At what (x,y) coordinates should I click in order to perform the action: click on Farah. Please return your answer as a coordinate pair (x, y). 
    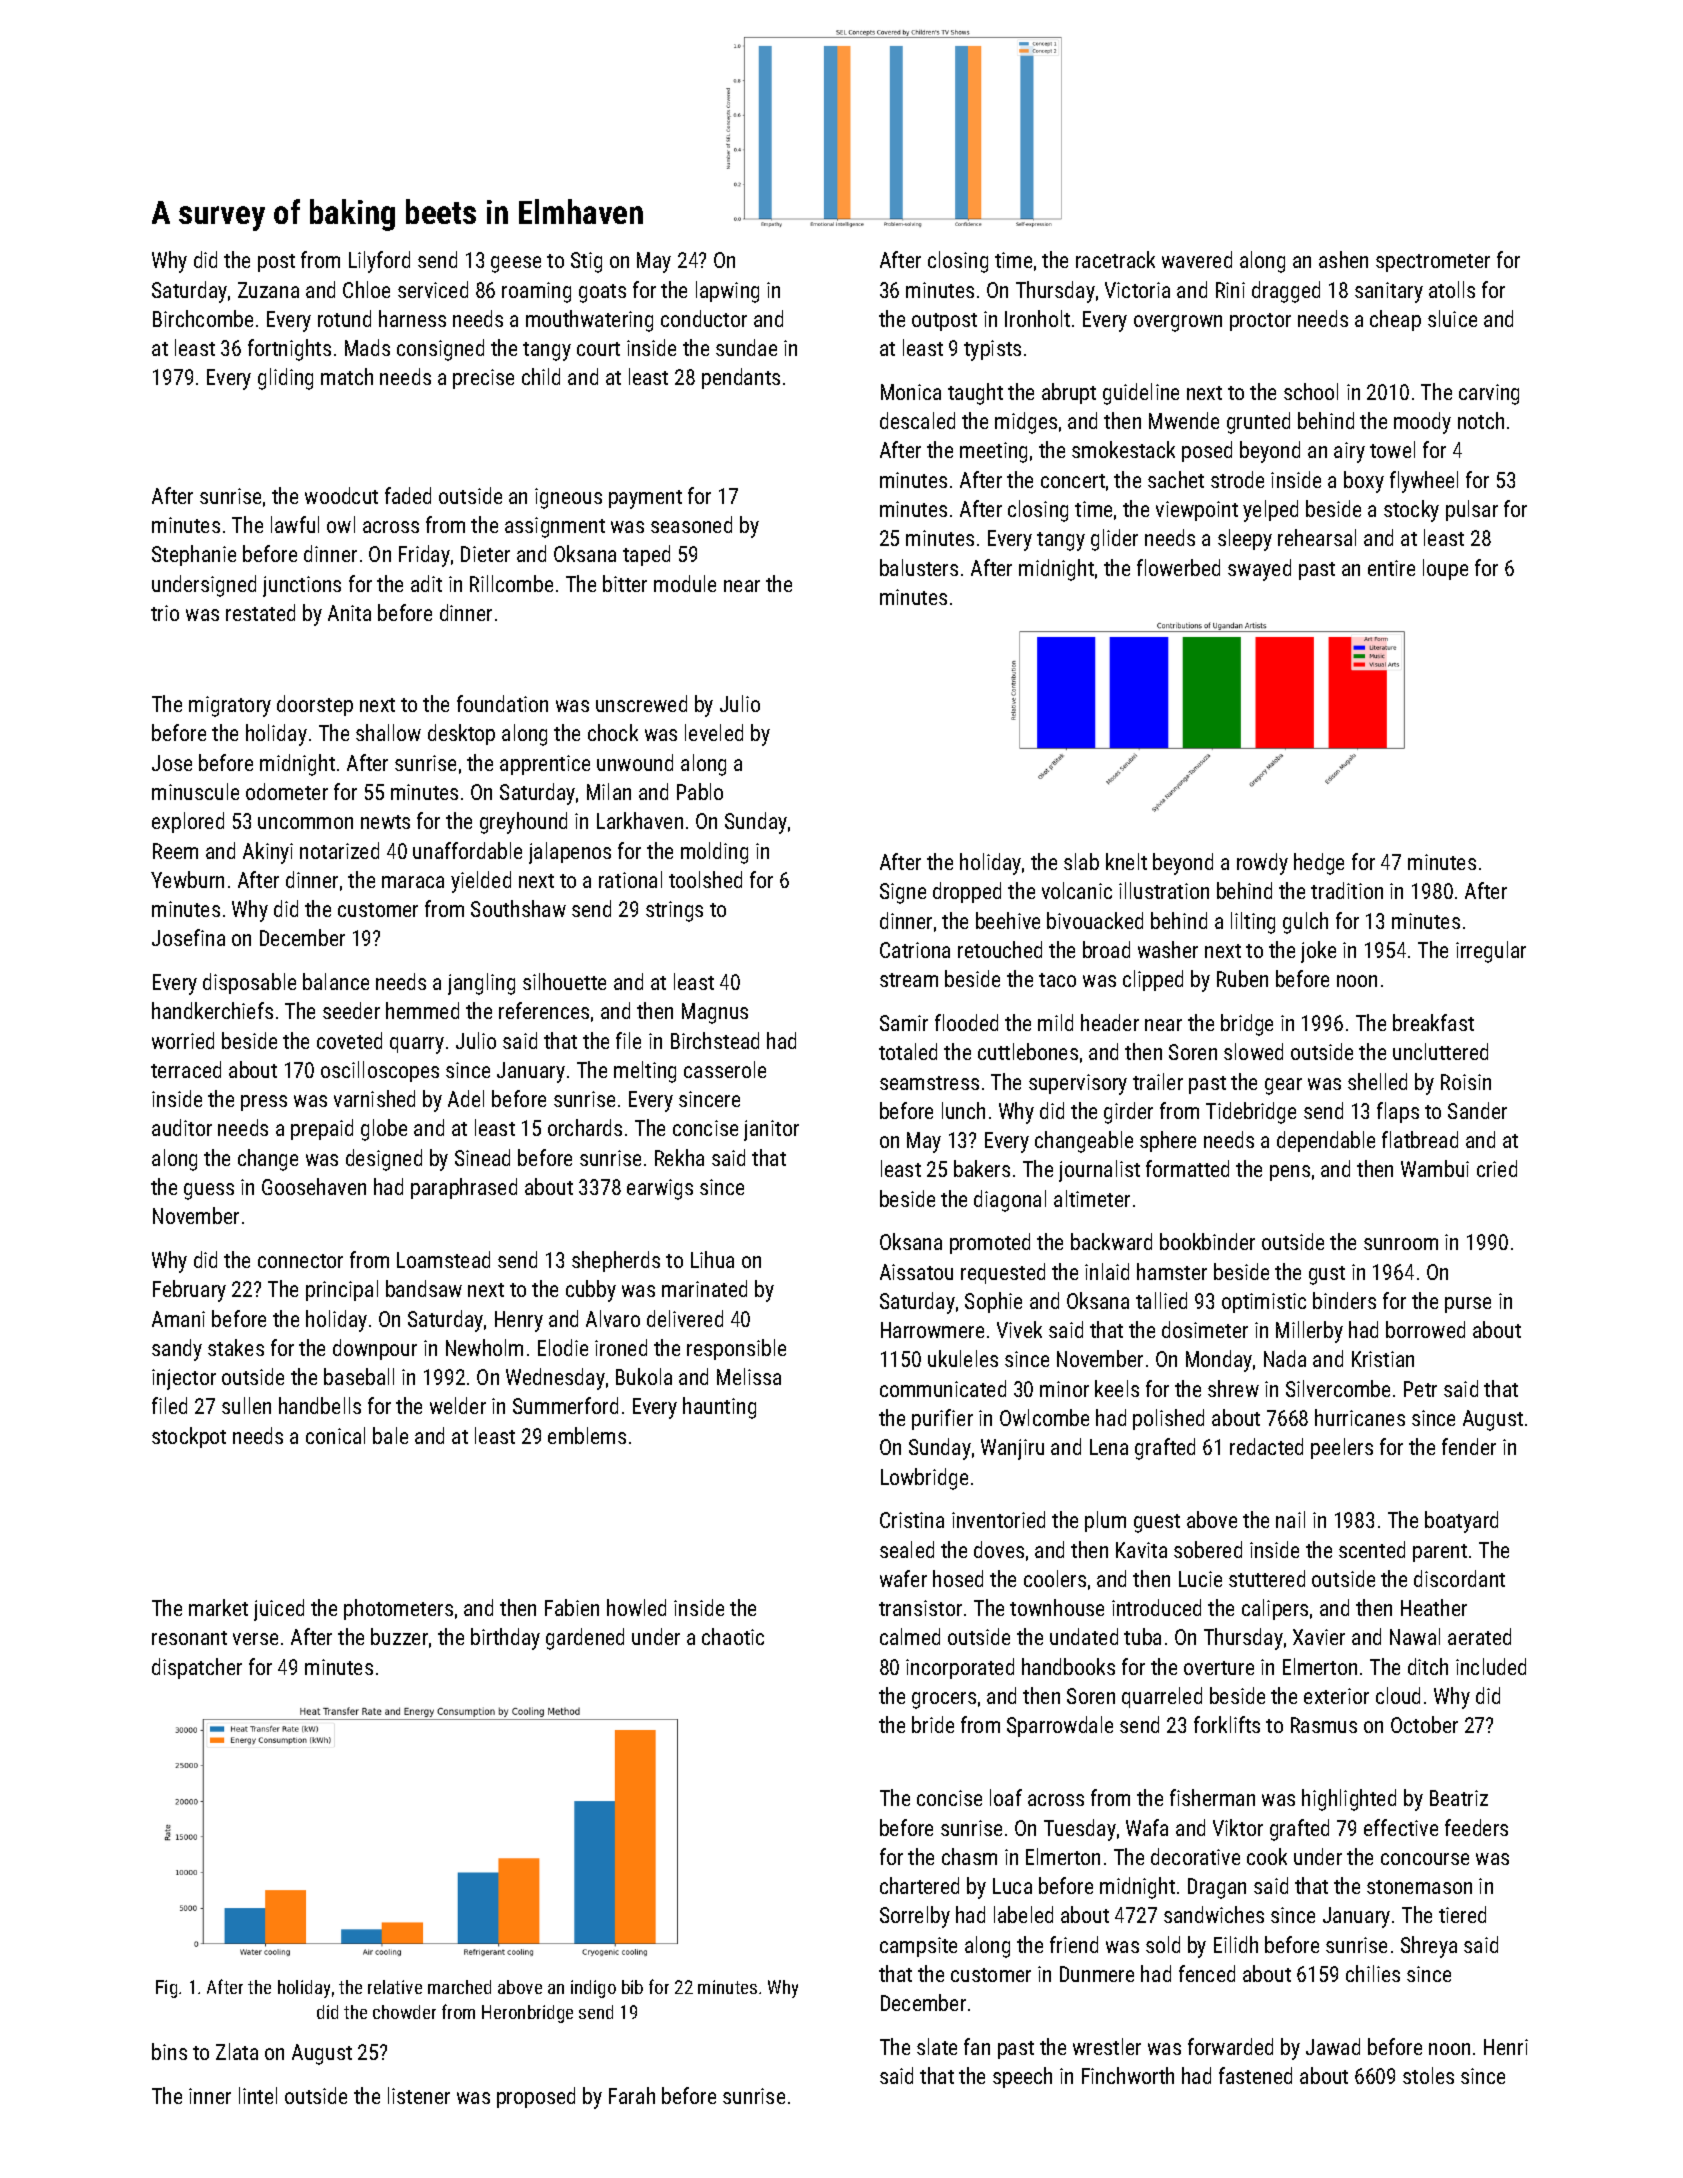
    Looking at the image, I should click on (632, 2095).
